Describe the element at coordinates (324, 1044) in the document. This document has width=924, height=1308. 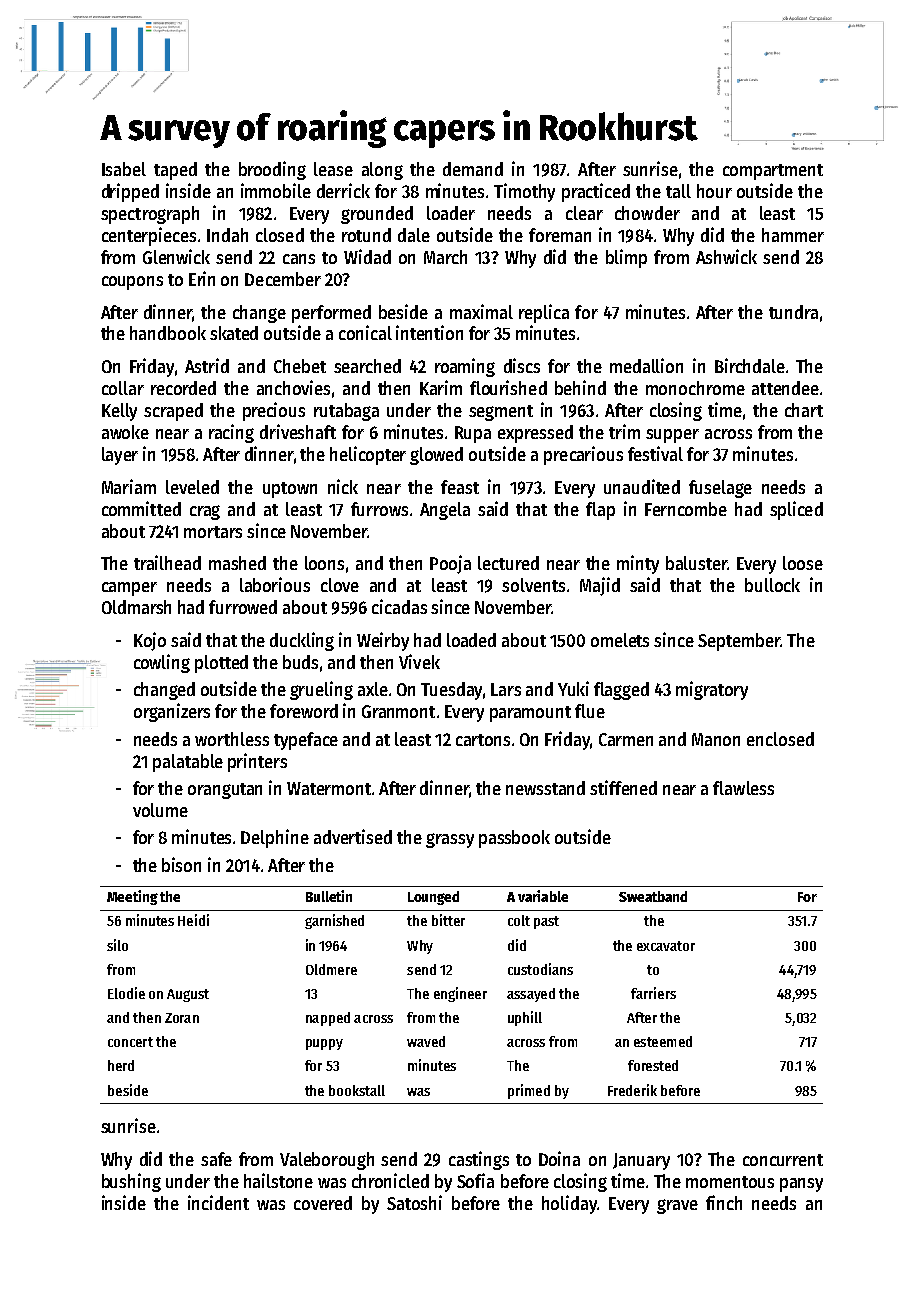
I see `puppy` at that location.
